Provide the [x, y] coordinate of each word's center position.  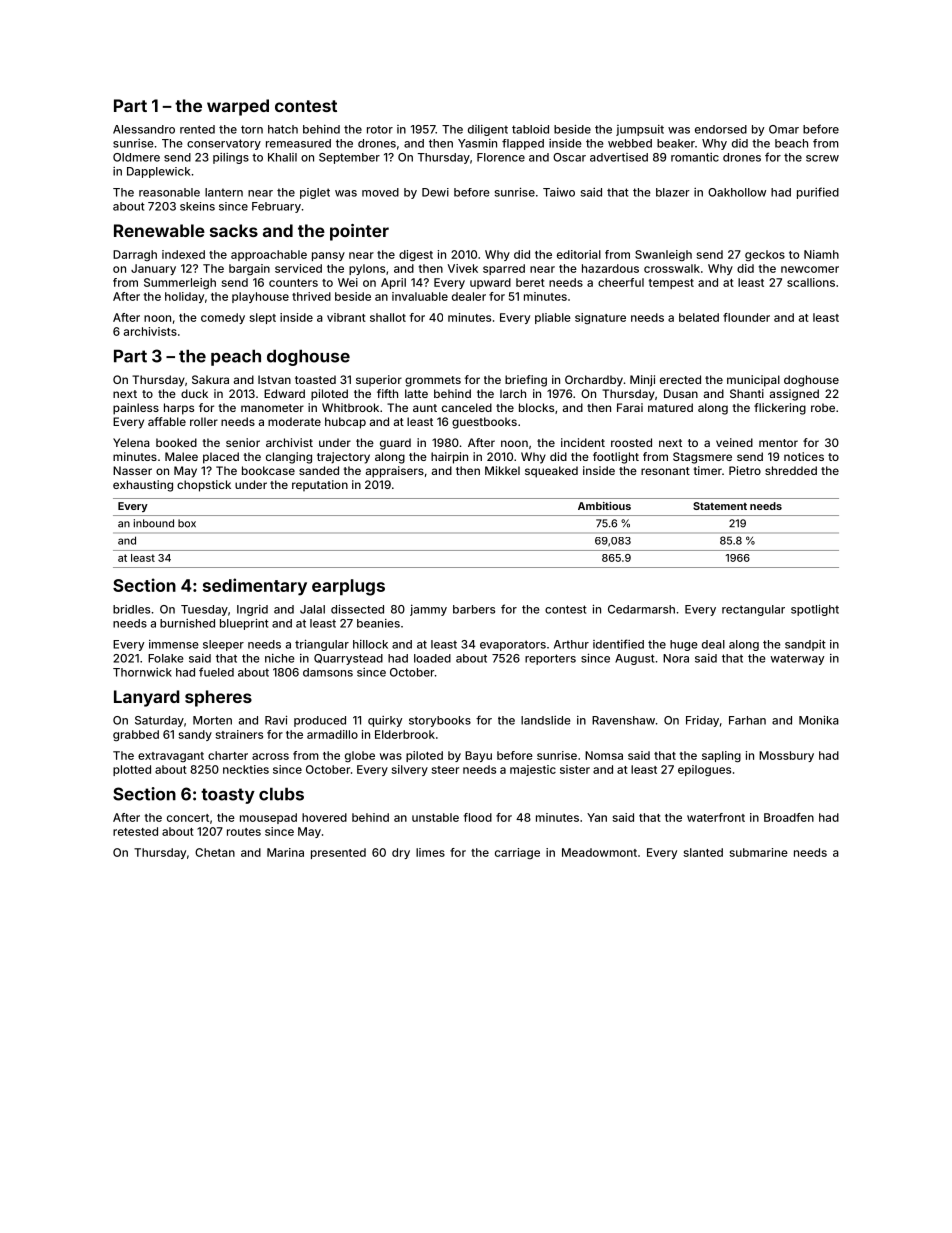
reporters [550, 659]
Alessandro [144, 129]
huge [684, 645]
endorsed [721, 129]
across [270, 756]
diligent [488, 130]
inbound [154, 523]
